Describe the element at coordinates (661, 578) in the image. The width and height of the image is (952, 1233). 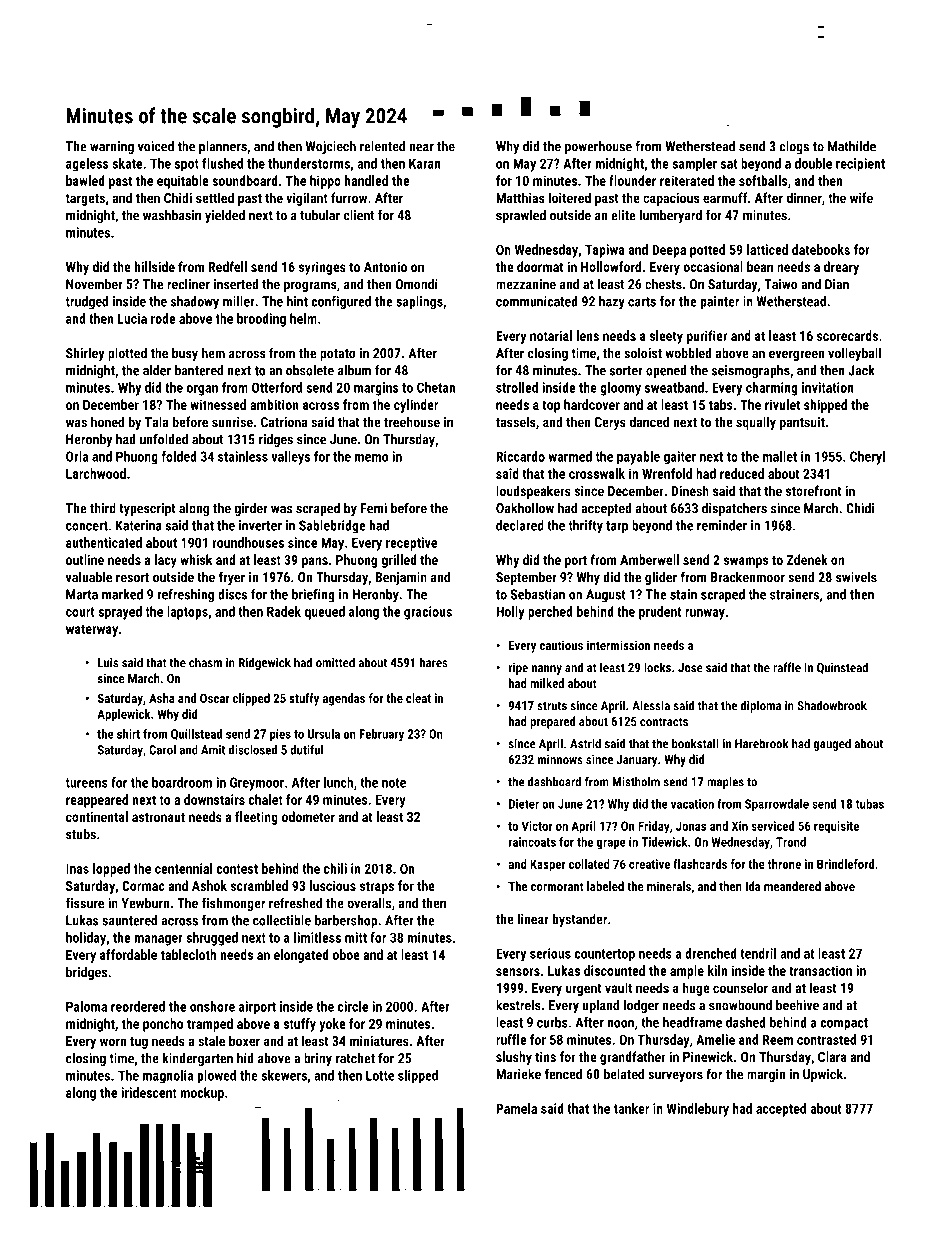
I see `glider` at that location.
